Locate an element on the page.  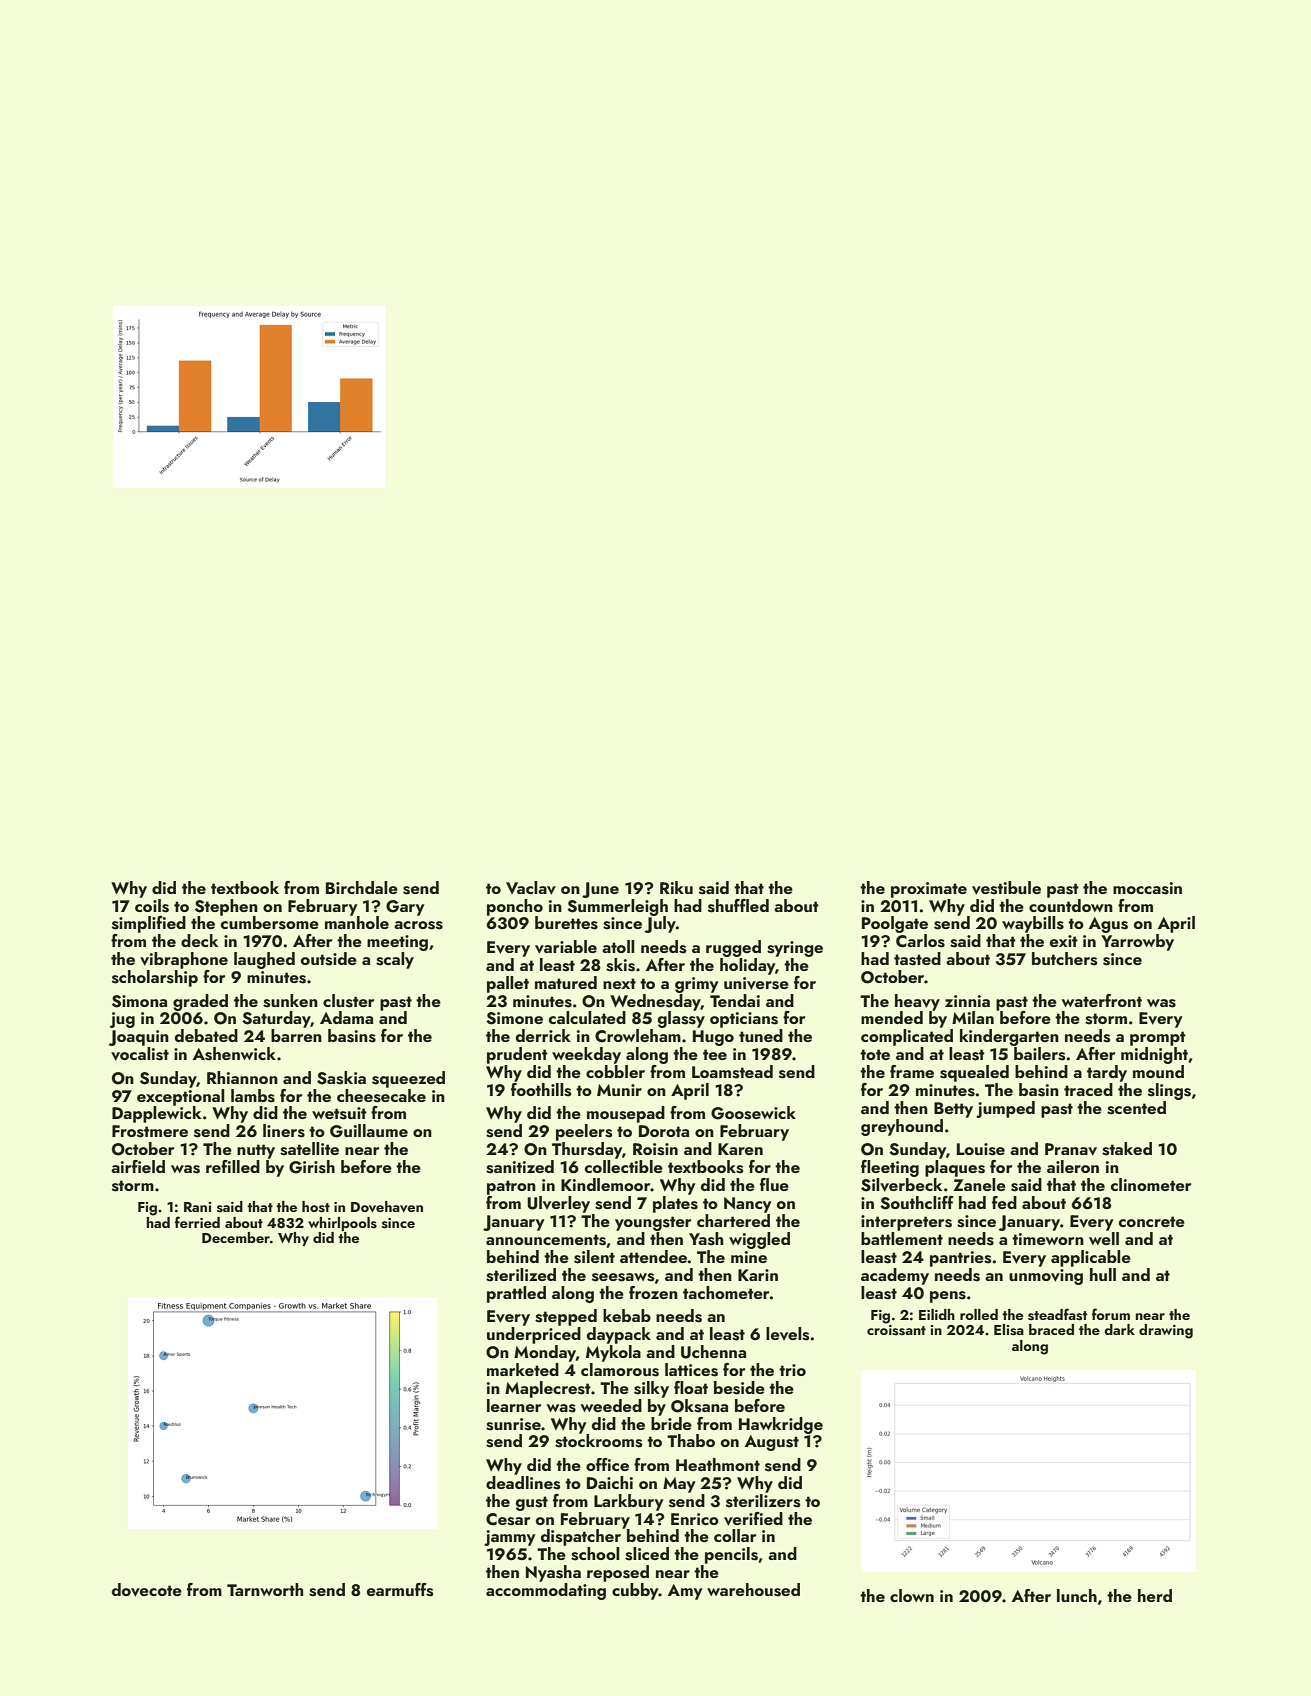
accommodating is located at coordinates (546, 1591).
